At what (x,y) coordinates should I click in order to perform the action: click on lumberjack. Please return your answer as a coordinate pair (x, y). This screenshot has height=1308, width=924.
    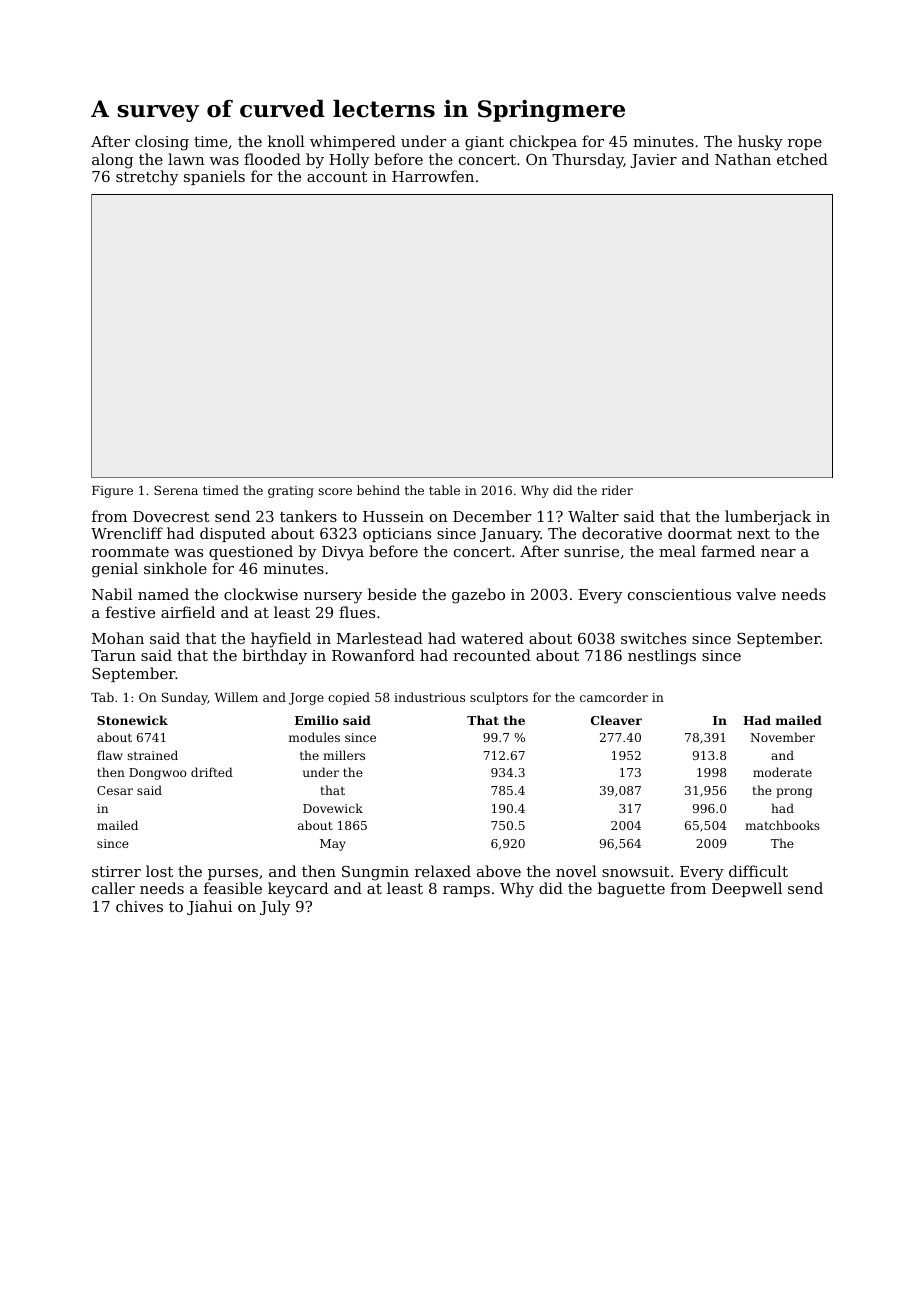
    Looking at the image, I should click on (768, 518).
